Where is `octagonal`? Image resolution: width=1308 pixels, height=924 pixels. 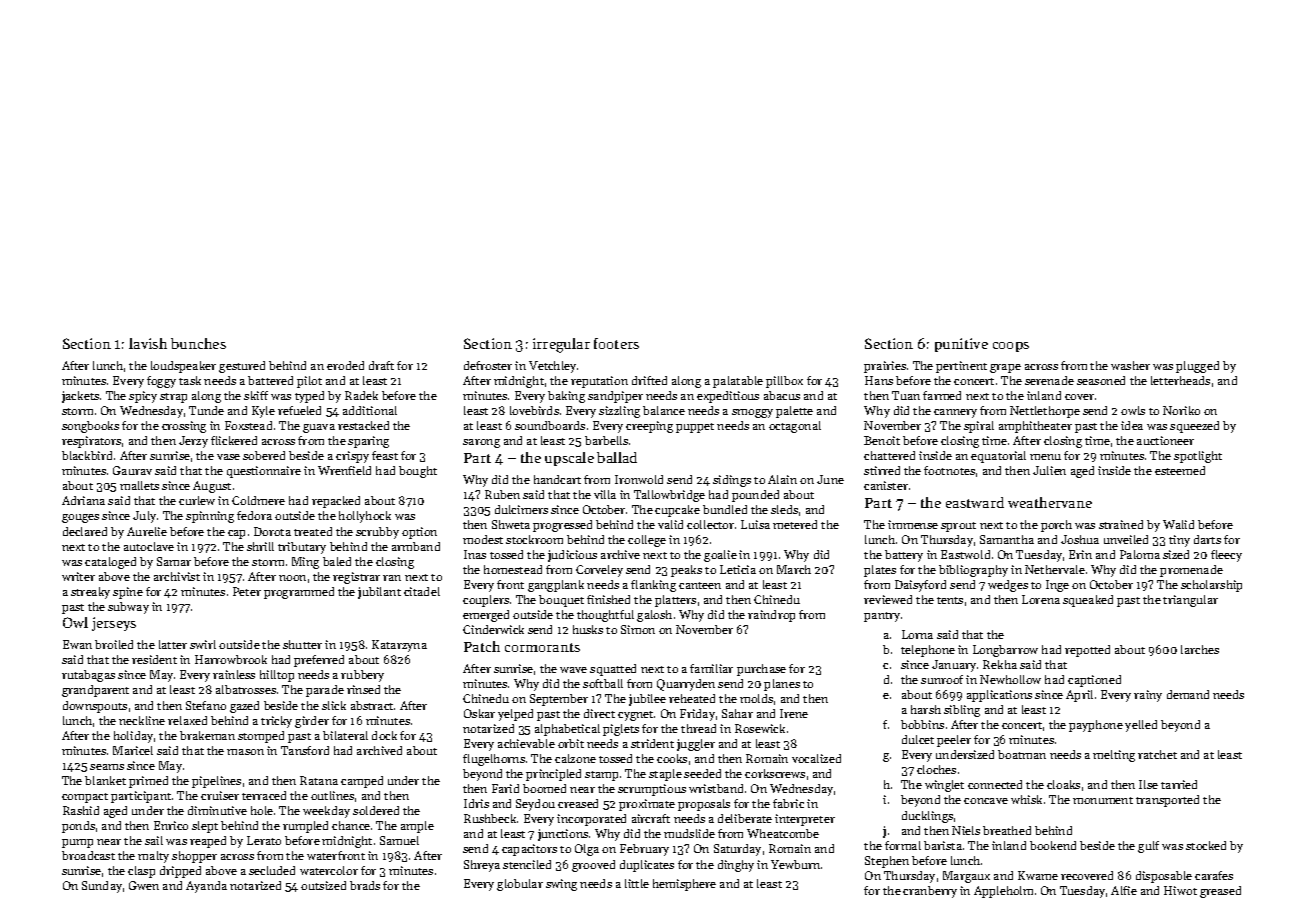 octagonal is located at coordinates (795, 427).
